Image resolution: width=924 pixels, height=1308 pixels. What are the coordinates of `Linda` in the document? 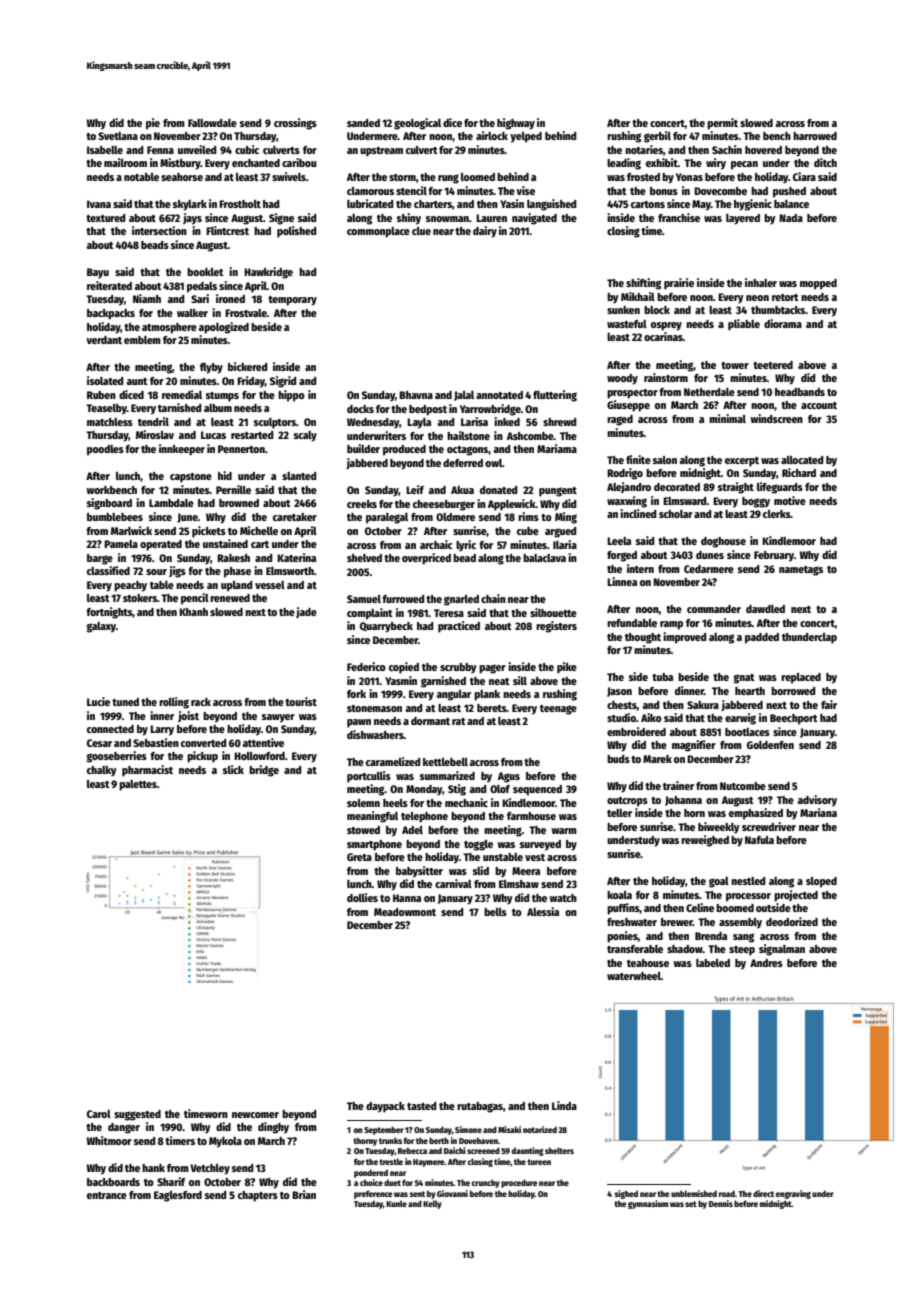 It's located at (564, 1105).
